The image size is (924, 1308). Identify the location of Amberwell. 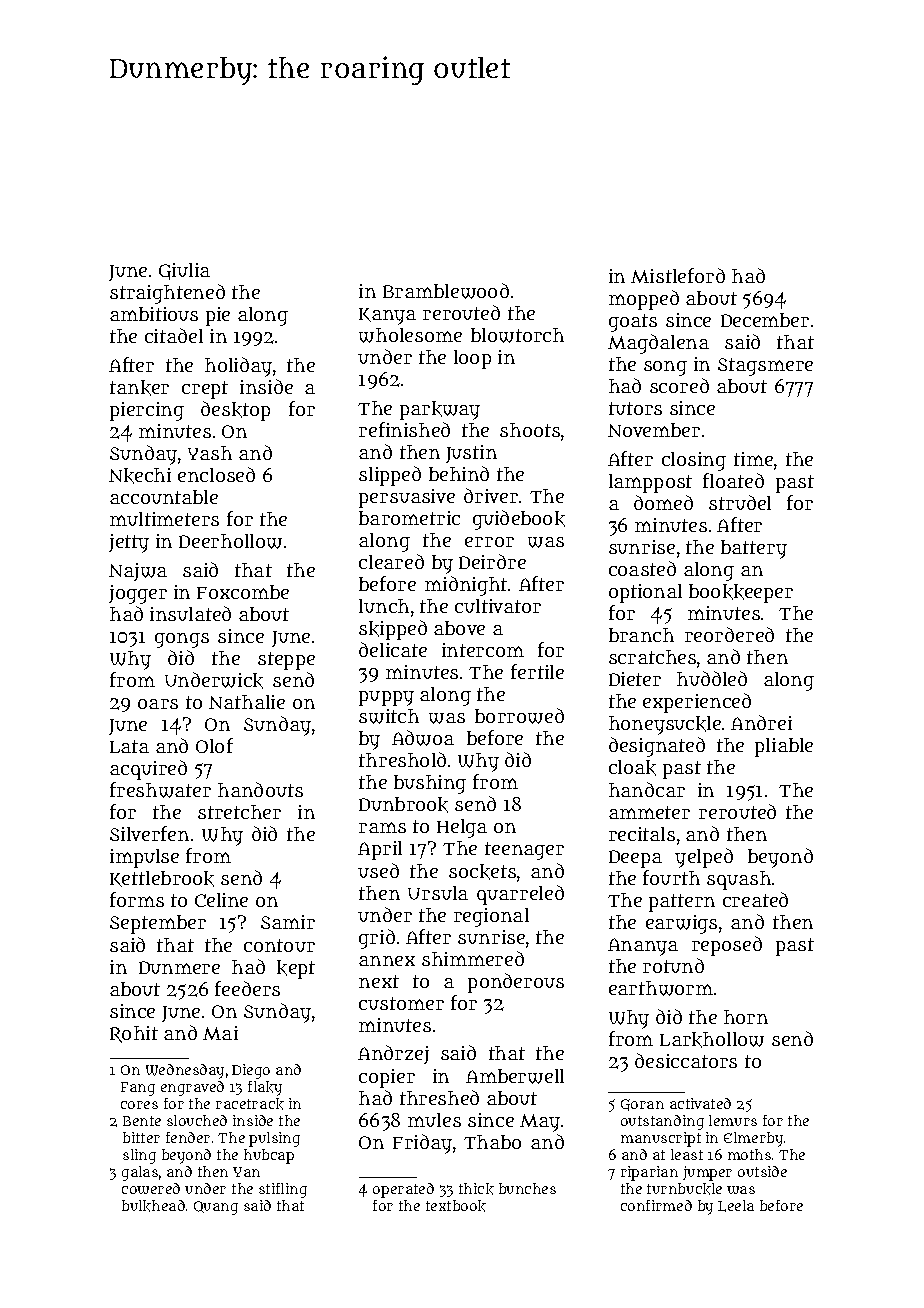
(515, 1076).
